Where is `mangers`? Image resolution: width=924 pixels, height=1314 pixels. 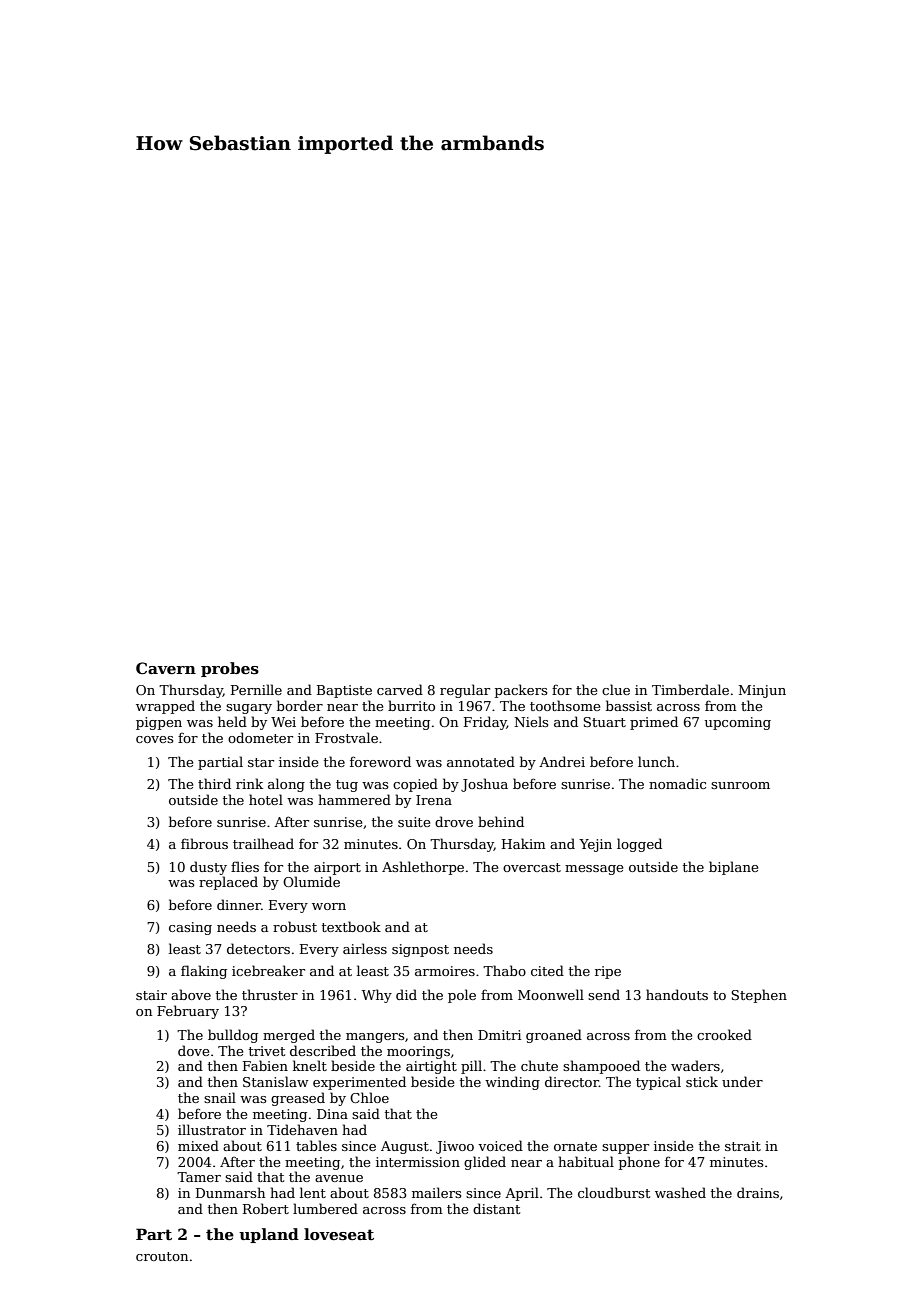
mangers is located at coordinates (375, 1038).
